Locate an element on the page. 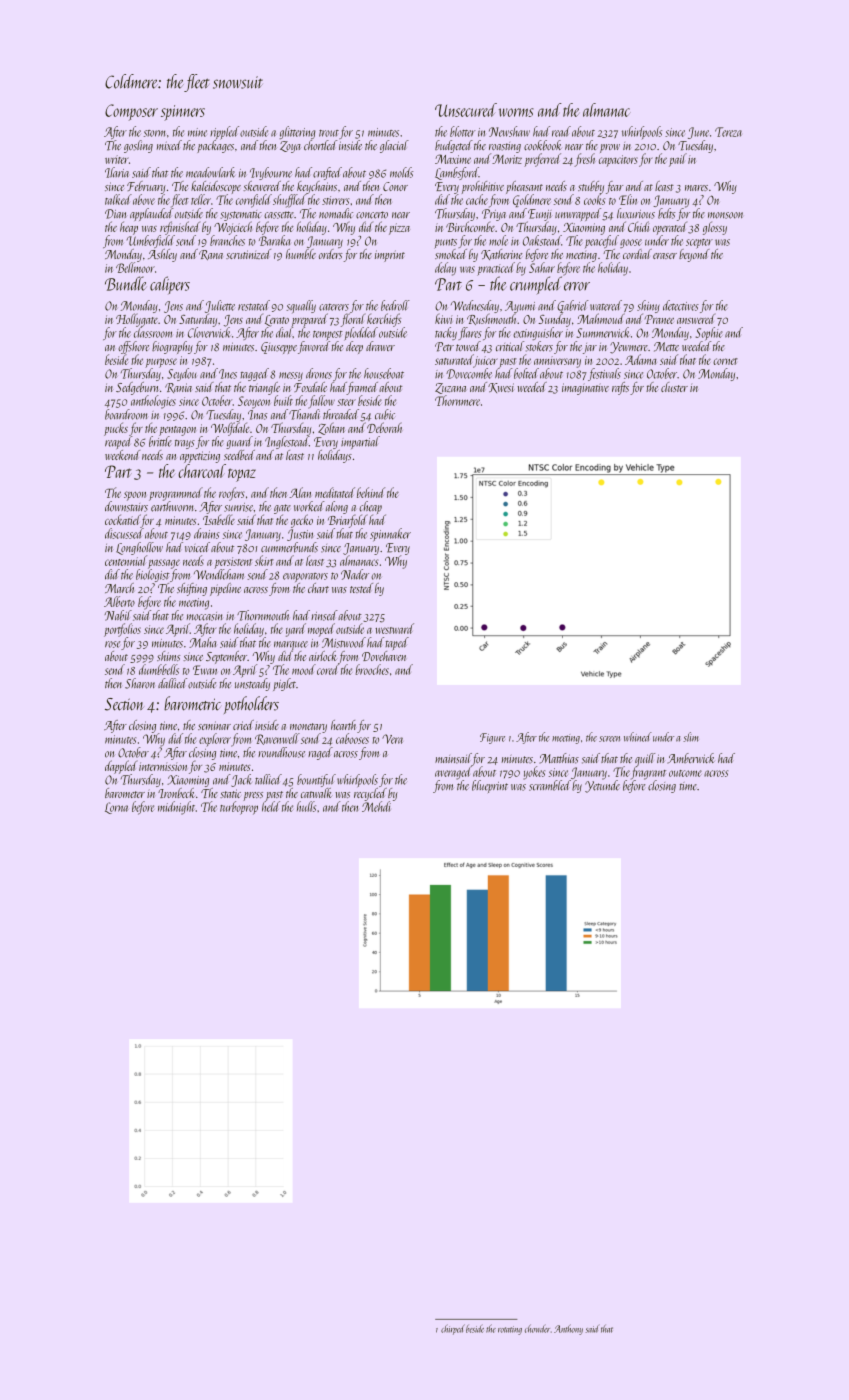  chowder is located at coordinates (537, 1328).
